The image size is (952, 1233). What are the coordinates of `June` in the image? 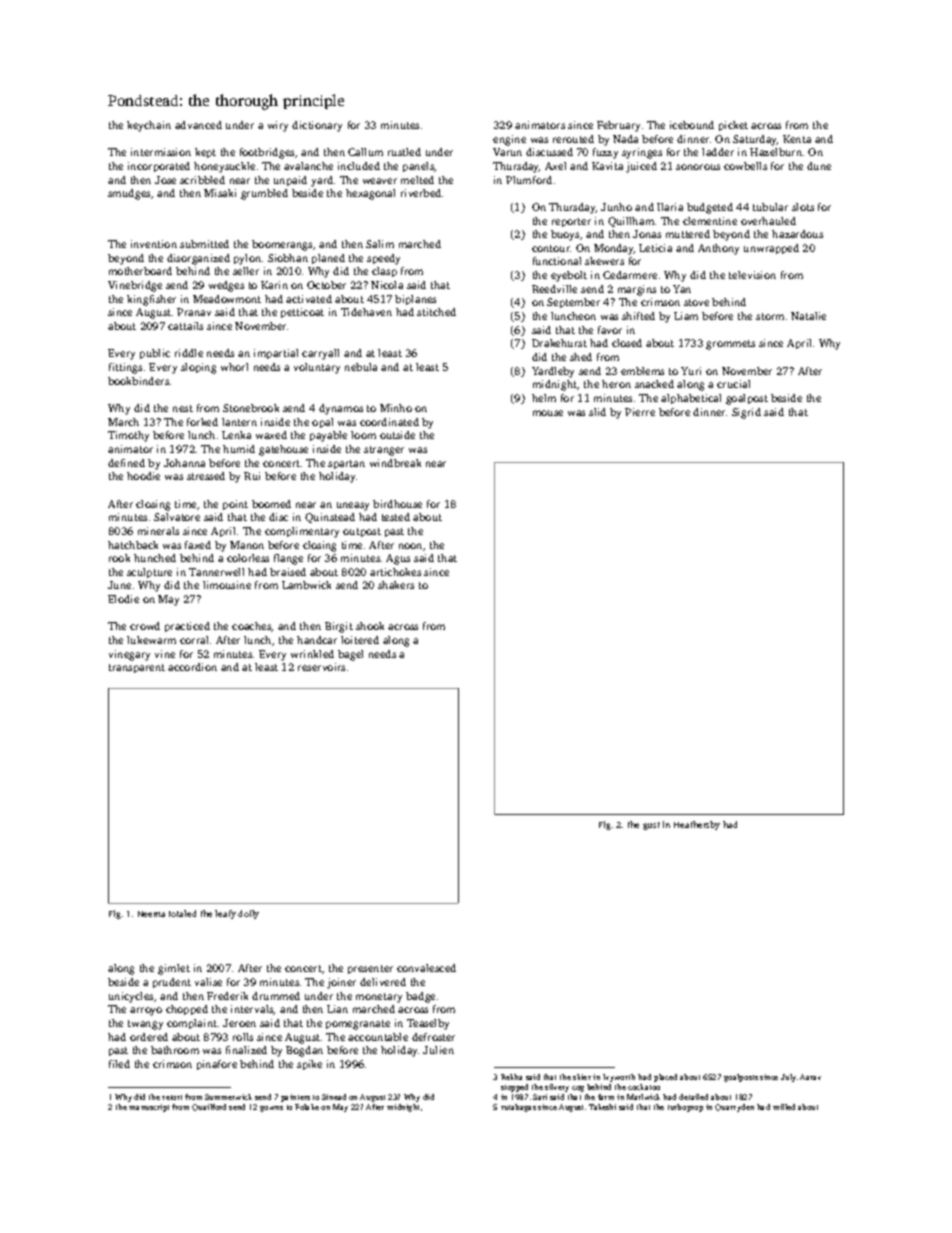 It's located at (119, 585).
